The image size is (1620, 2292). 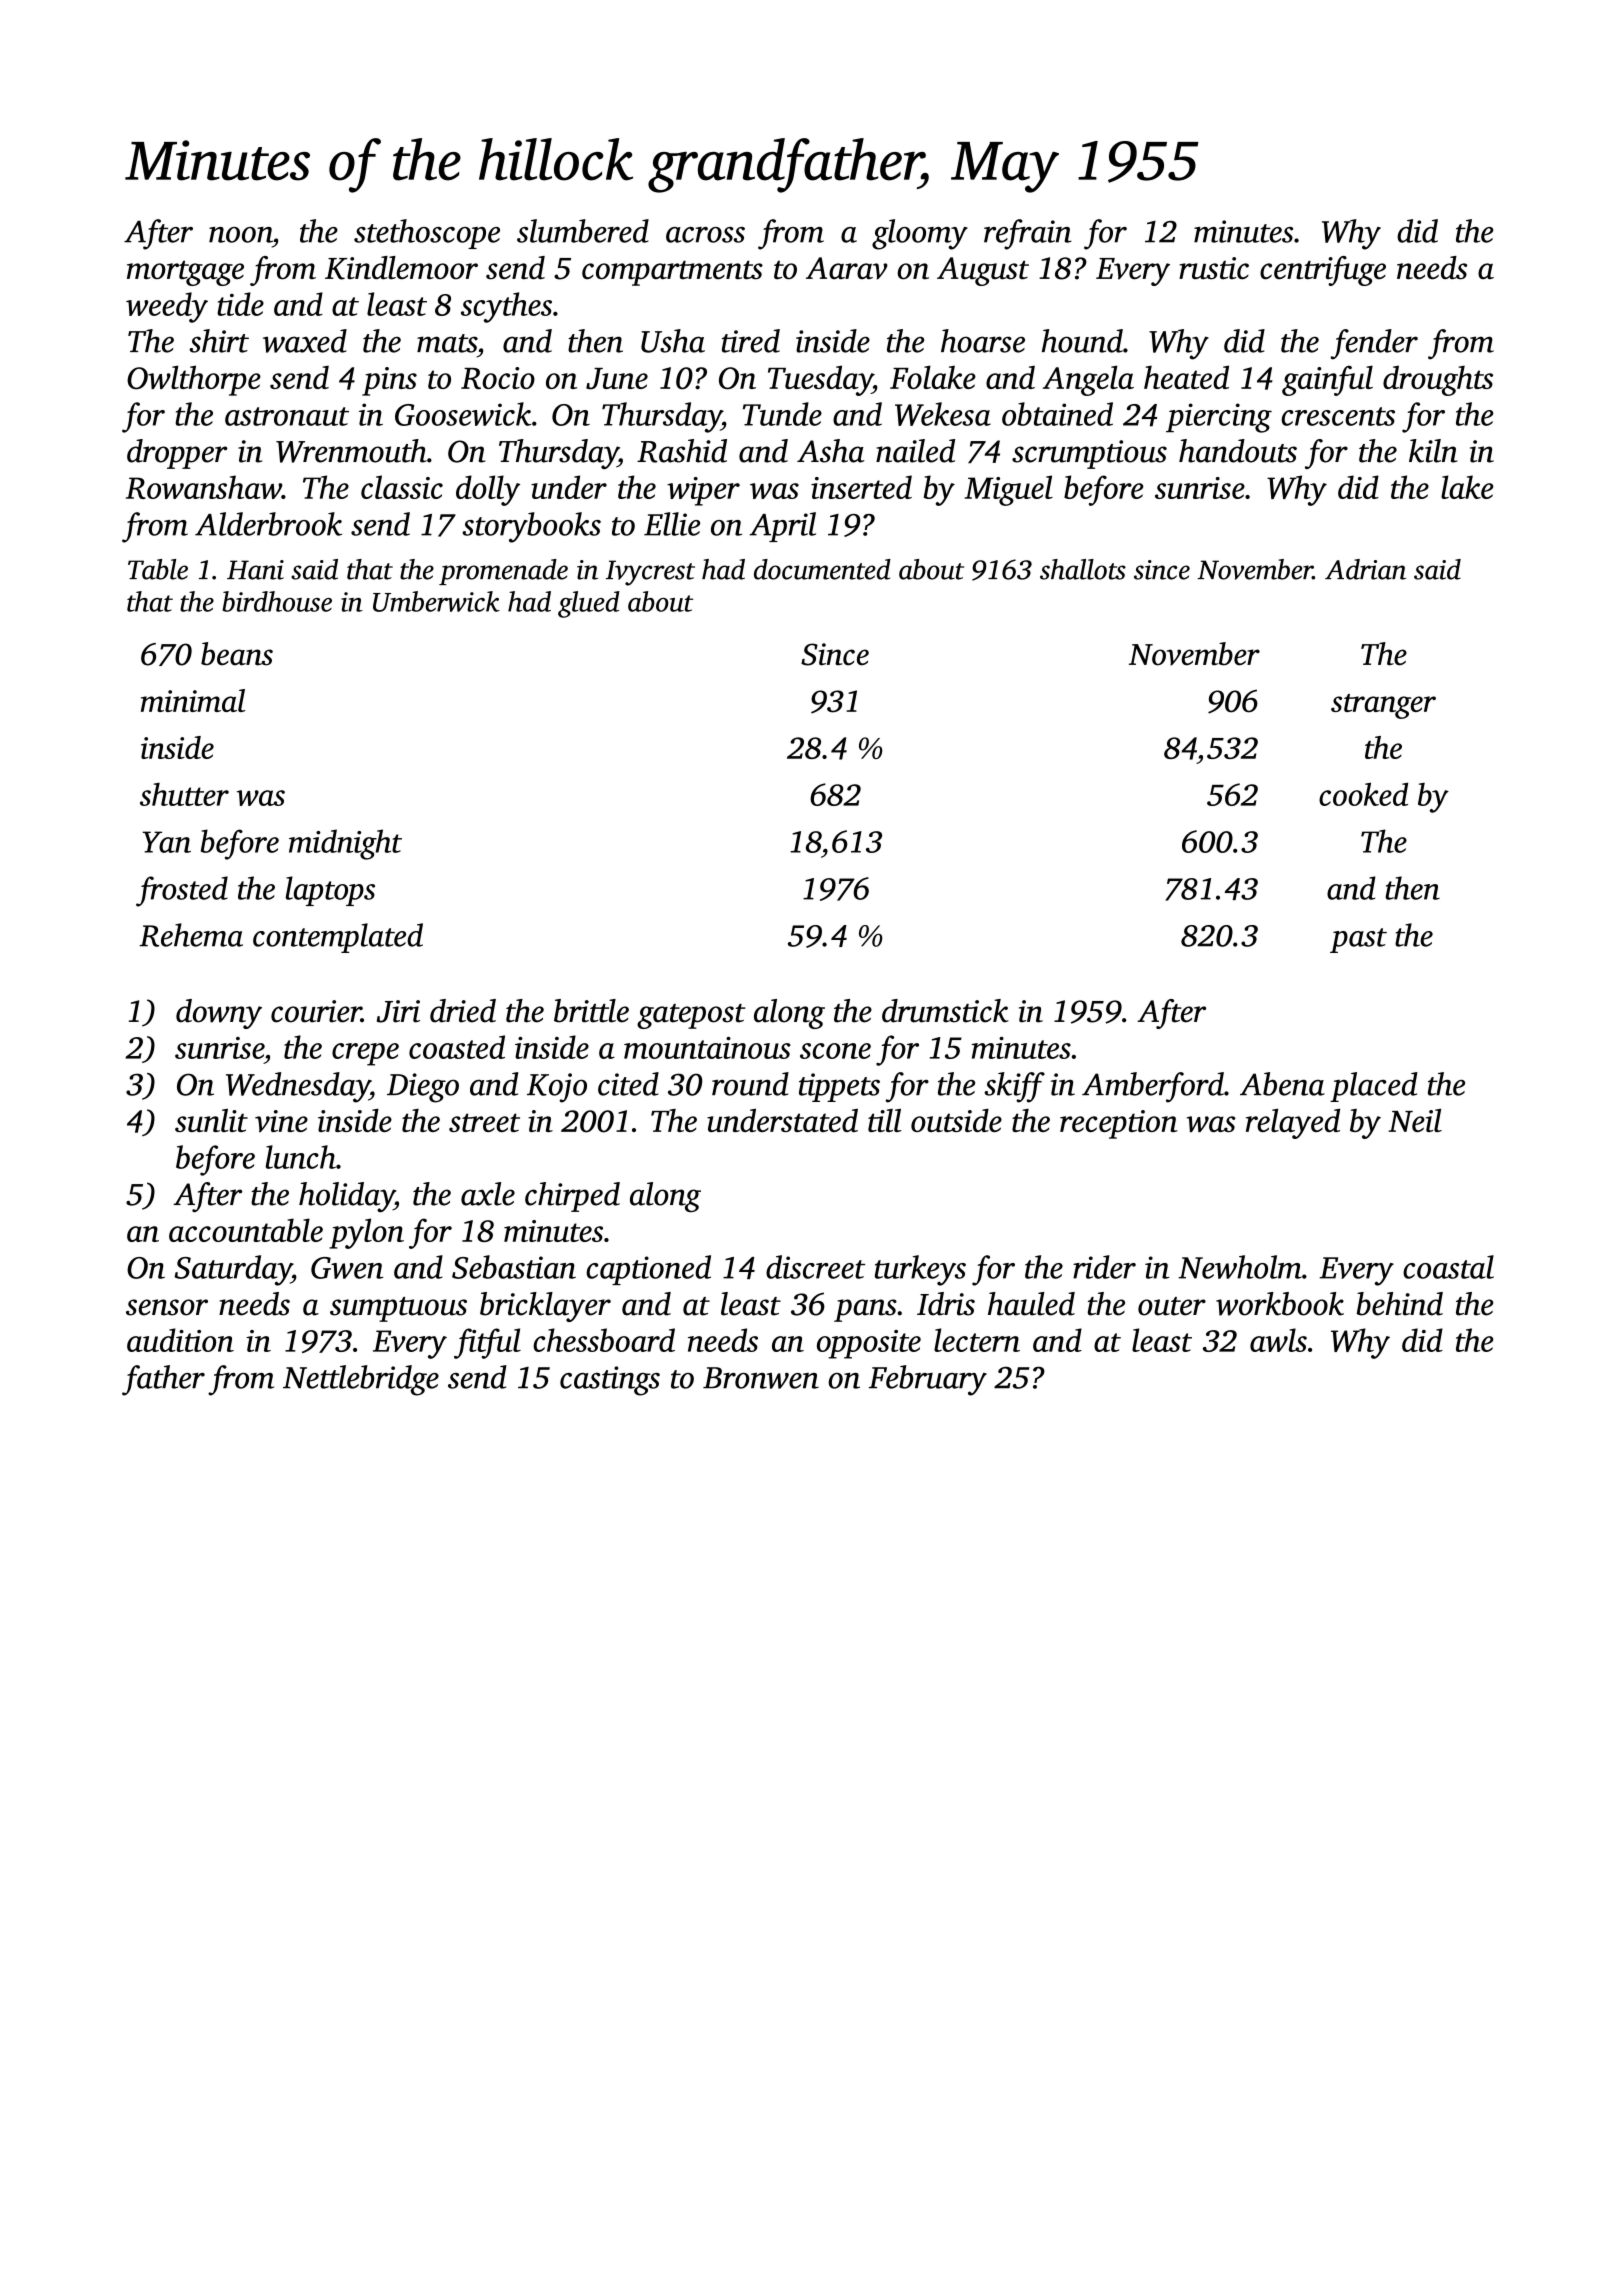 What do you see at coordinates (1119, 1124) in the screenshot?
I see `reception` at bounding box center [1119, 1124].
